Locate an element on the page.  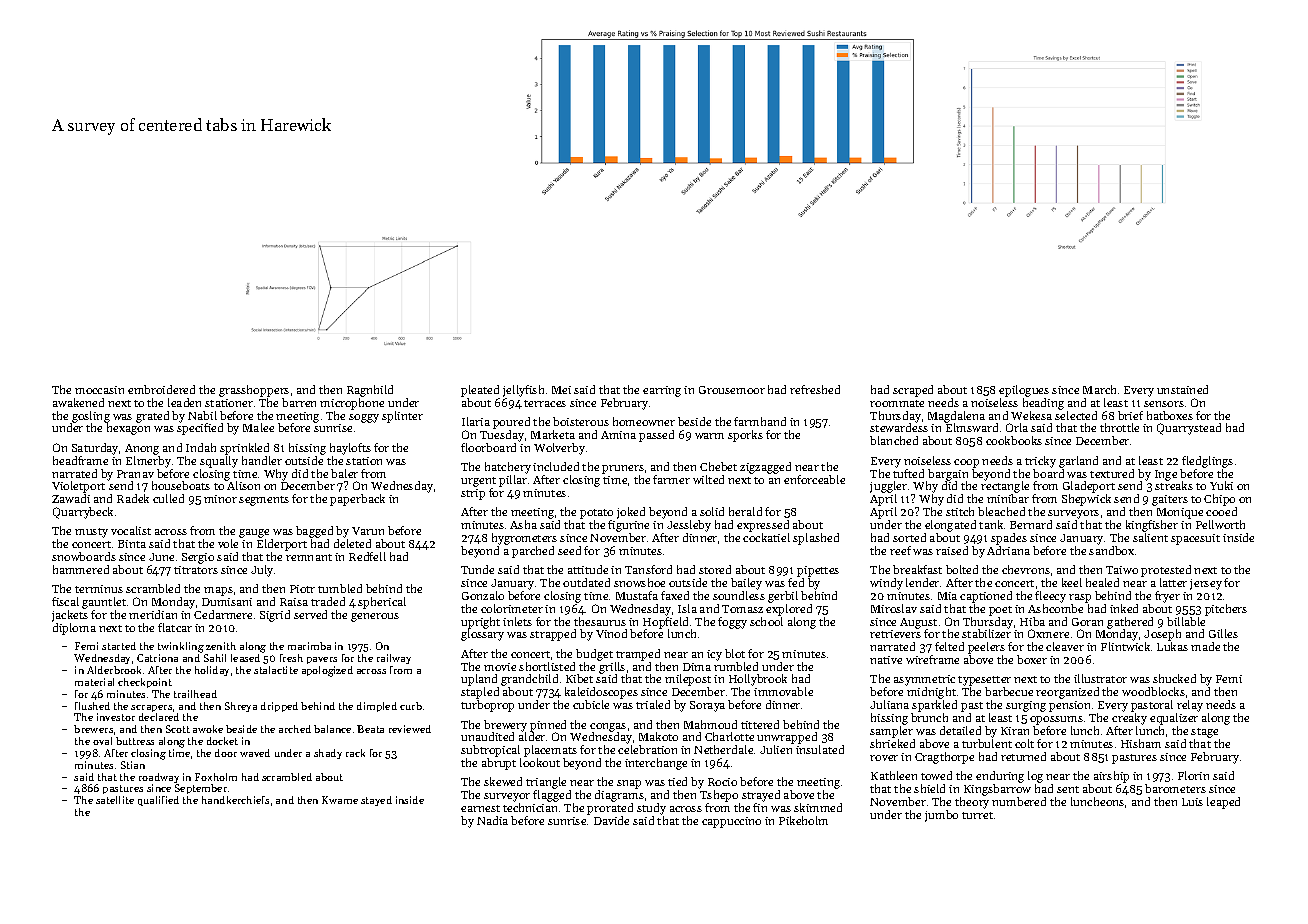
Jessleby is located at coordinates (689, 526).
